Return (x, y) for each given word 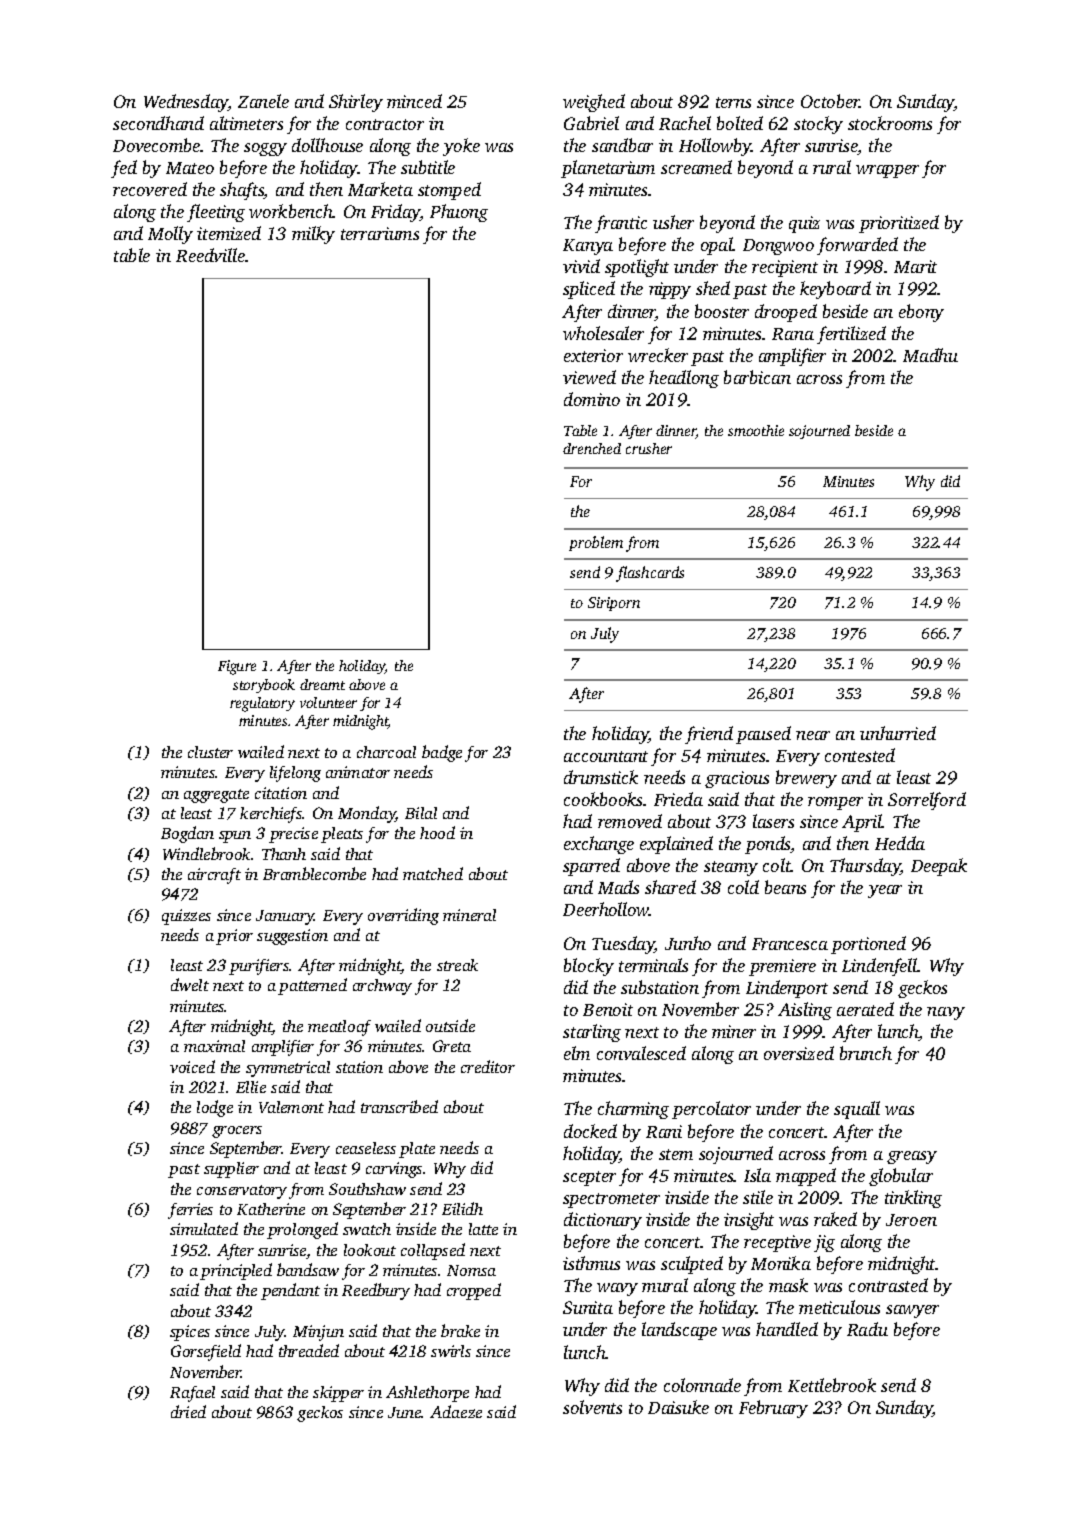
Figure (237, 667)
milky (313, 235)
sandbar (622, 145)
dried (188, 1411)
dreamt (322, 684)
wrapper (887, 171)
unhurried (898, 733)
